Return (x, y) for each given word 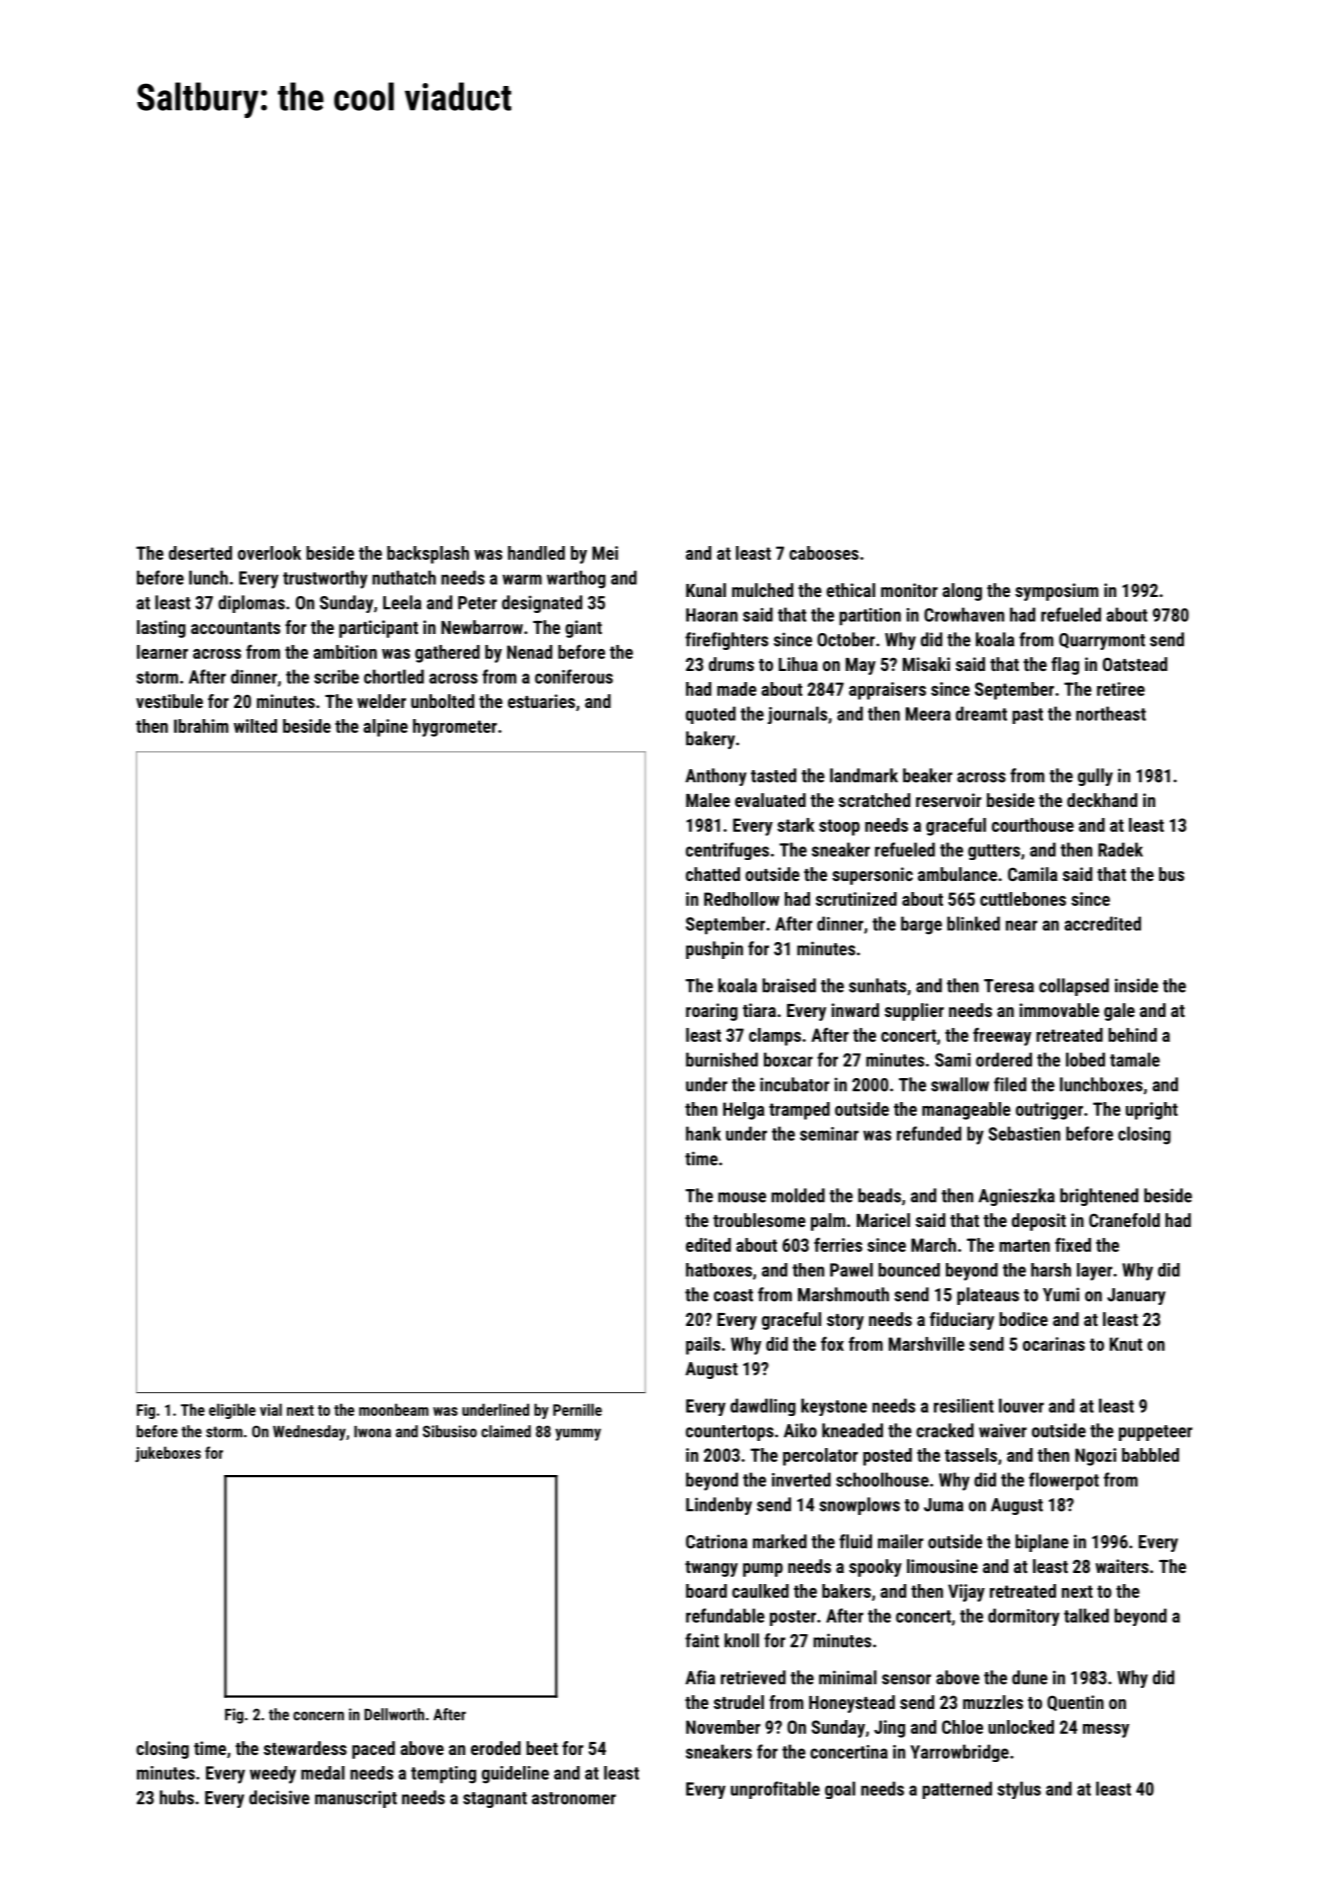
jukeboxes (168, 1454)
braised (789, 985)
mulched (762, 590)
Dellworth (394, 1714)
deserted (200, 553)
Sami (953, 1060)
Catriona (716, 1541)
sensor (906, 1679)
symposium (1056, 592)
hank (703, 1133)
